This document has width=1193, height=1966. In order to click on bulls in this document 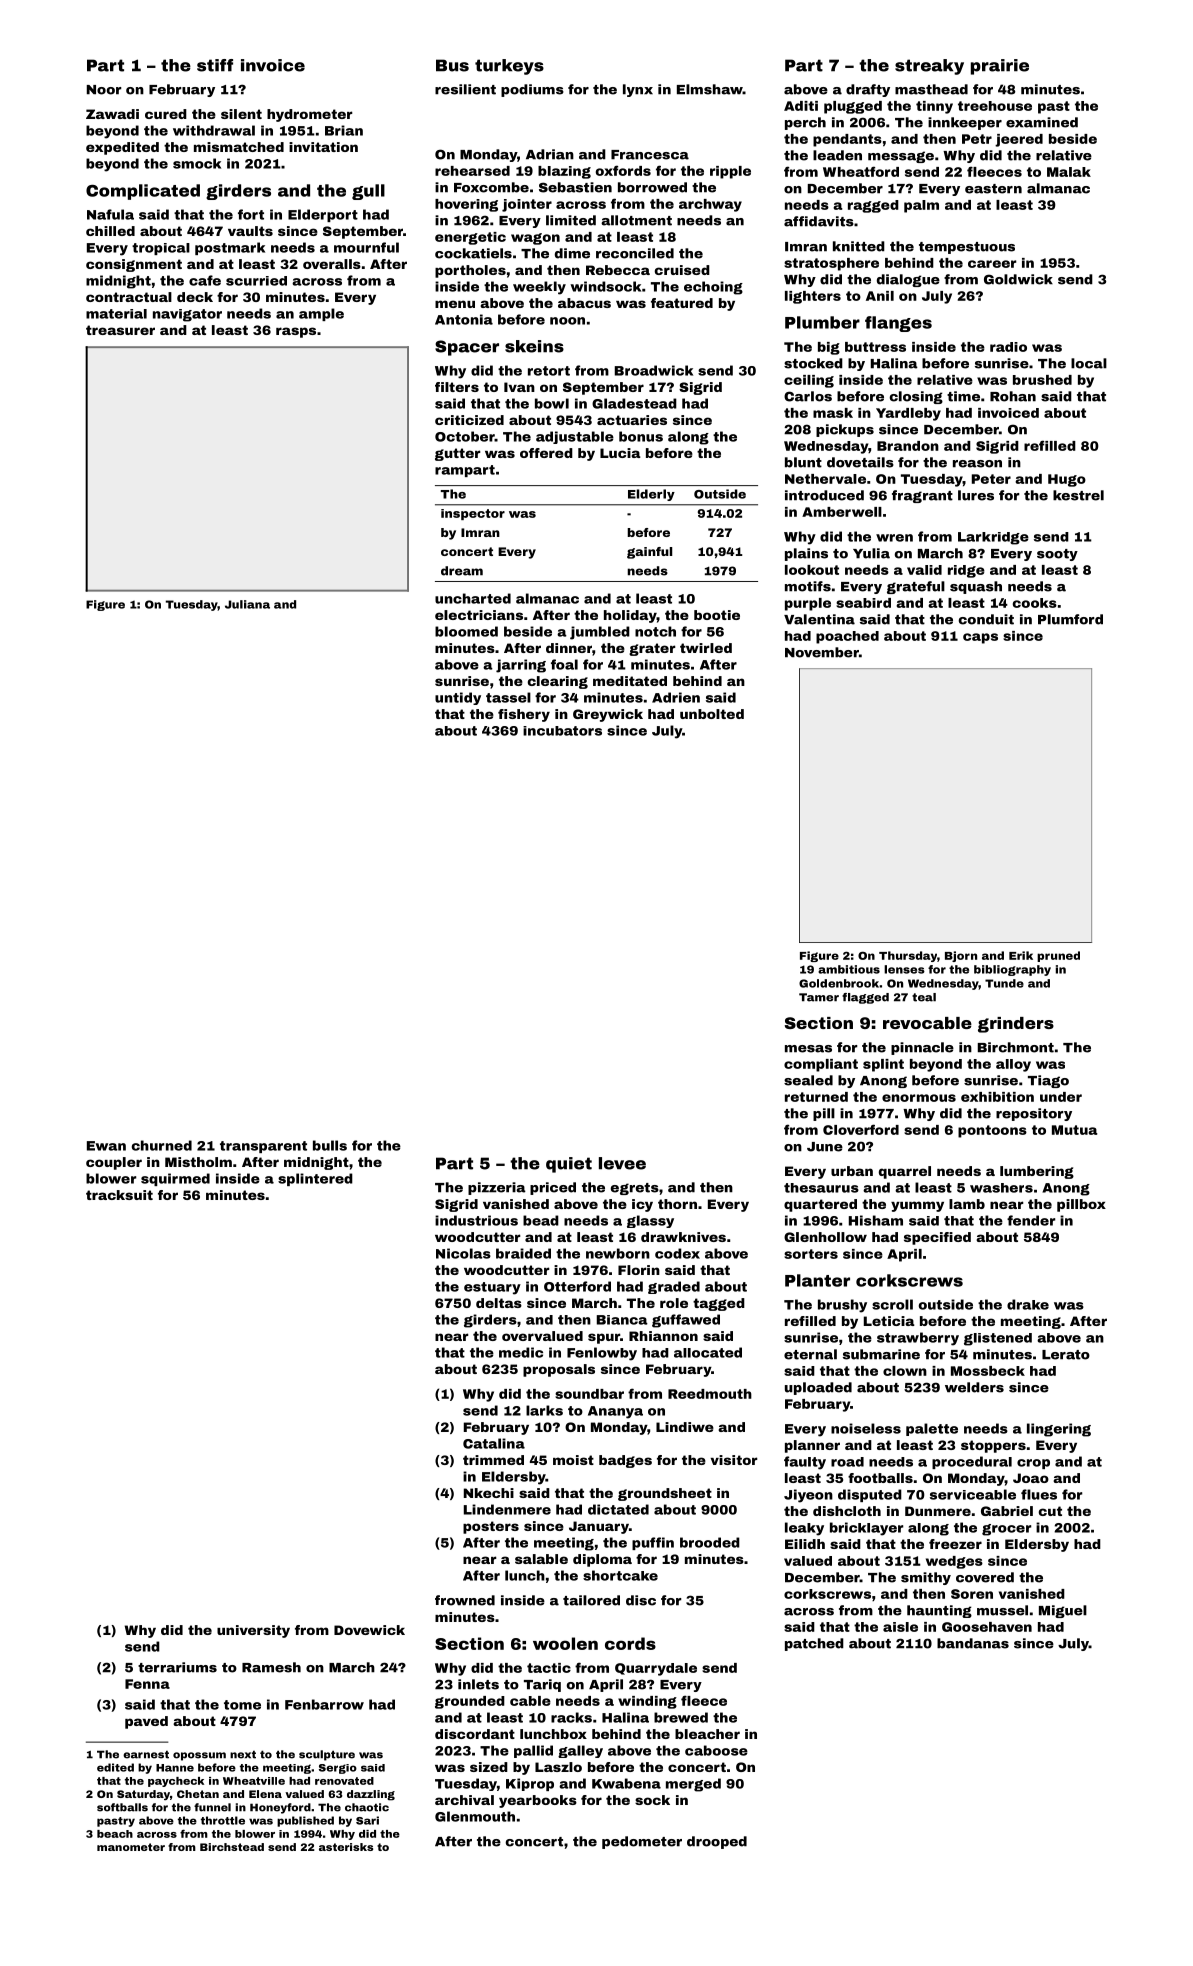, I will do `click(330, 1145)`.
